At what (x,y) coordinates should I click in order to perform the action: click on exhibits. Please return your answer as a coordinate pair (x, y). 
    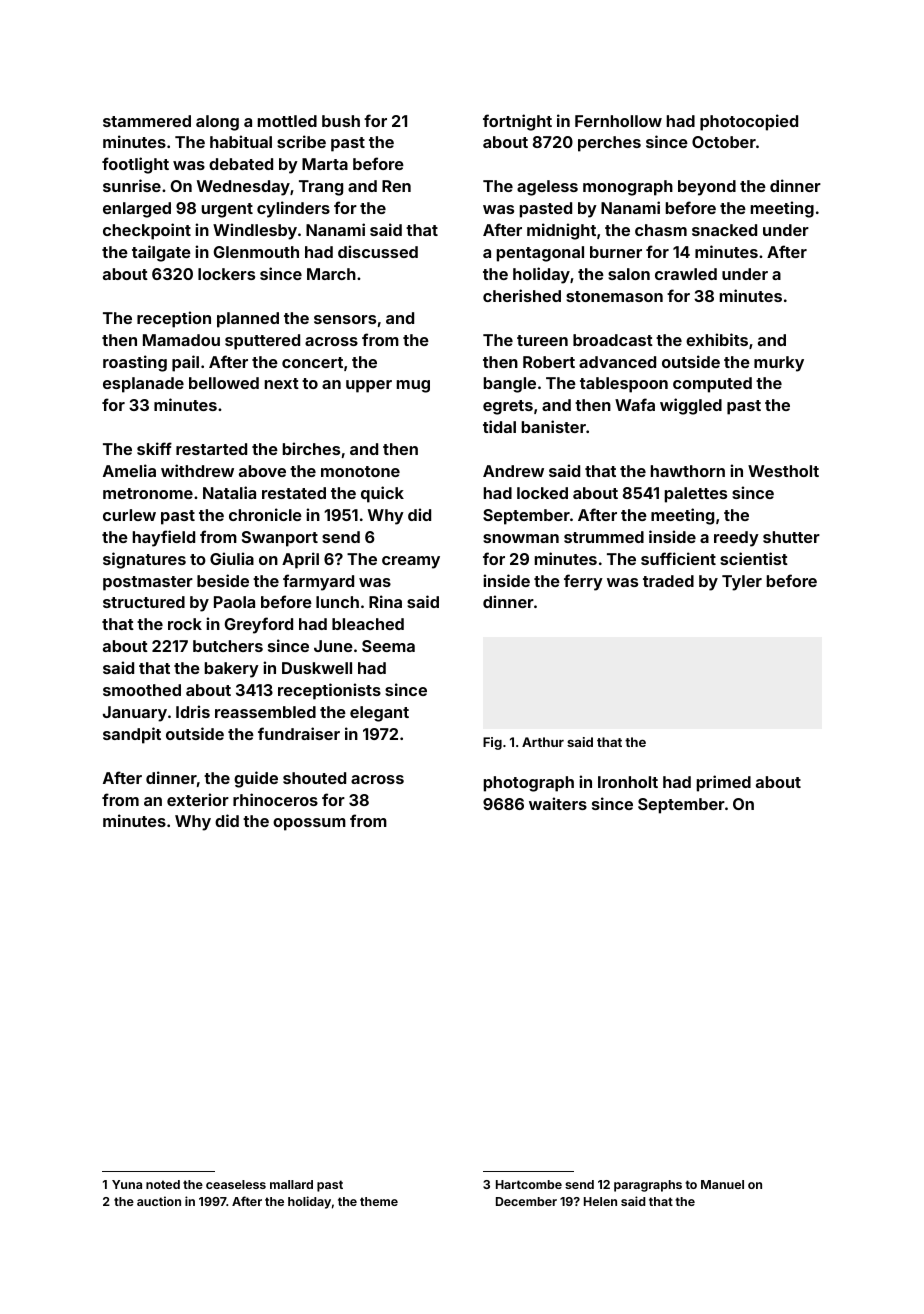
    Looking at the image, I should click on (717, 339).
